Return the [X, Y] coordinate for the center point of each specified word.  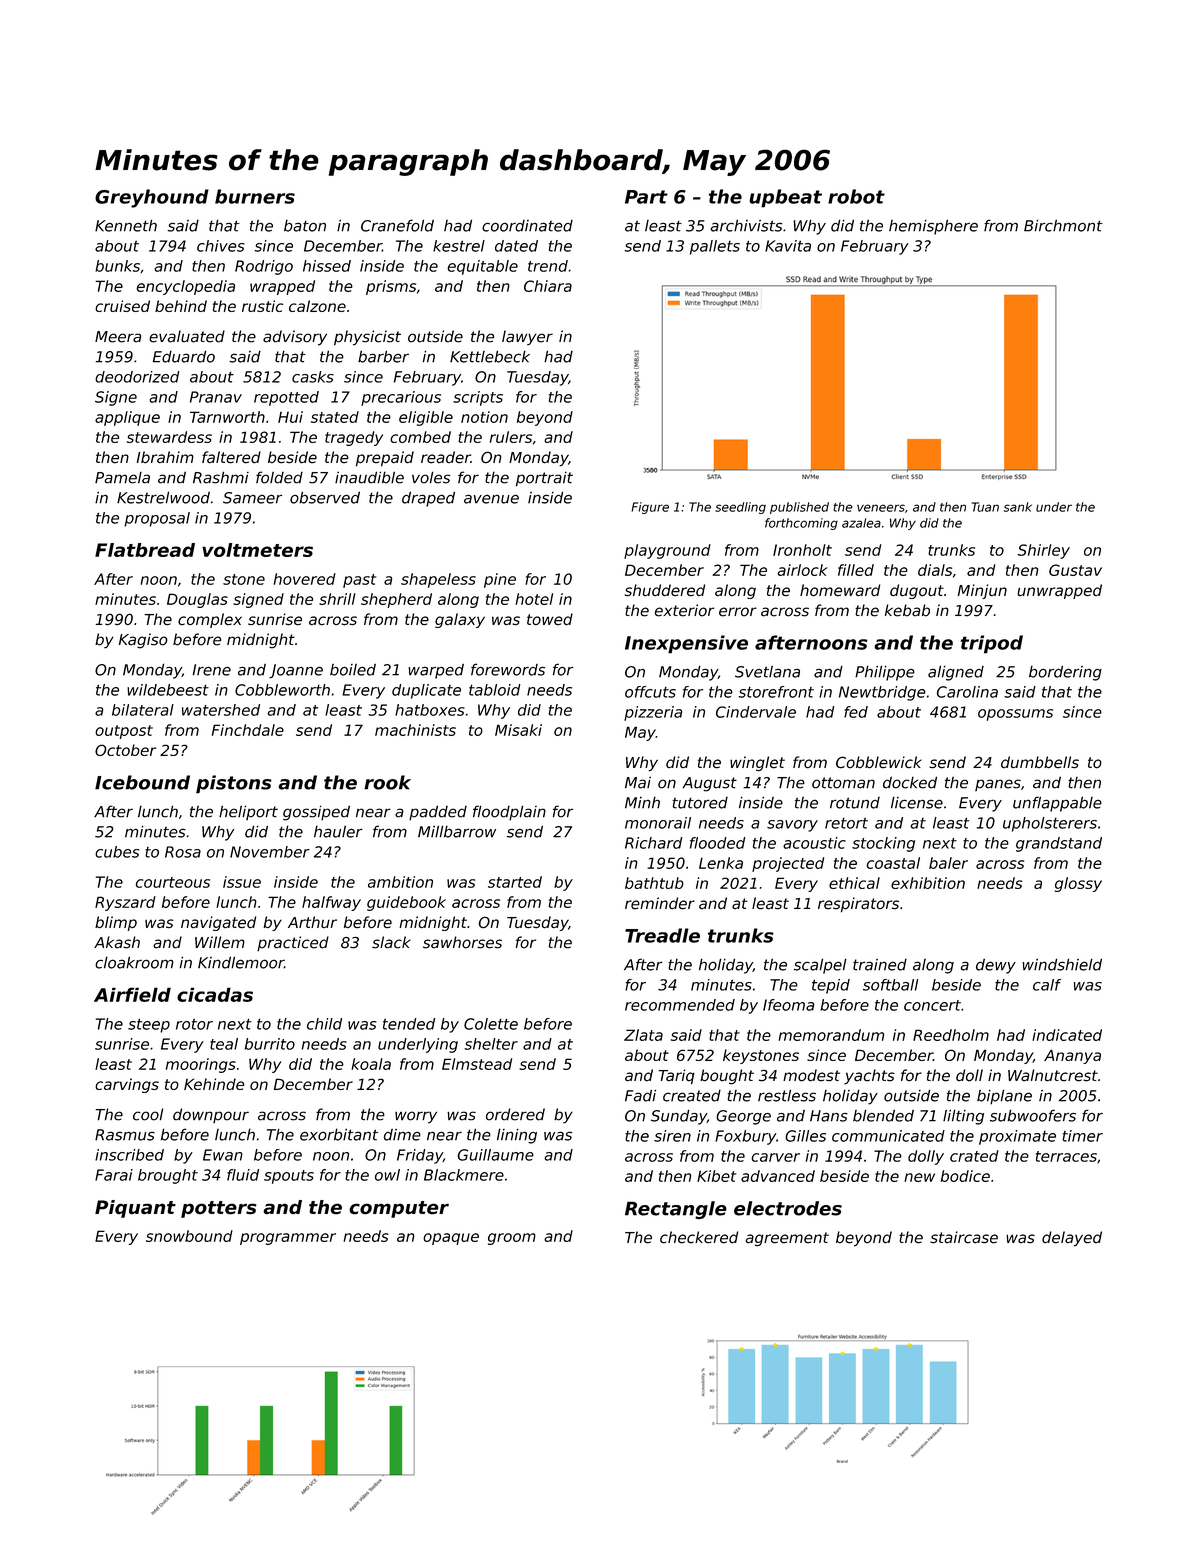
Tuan [985, 507]
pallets [715, 247]
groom [512, 1239]
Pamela [122, 478]
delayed [1072, 1239]
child [324, 1024]
